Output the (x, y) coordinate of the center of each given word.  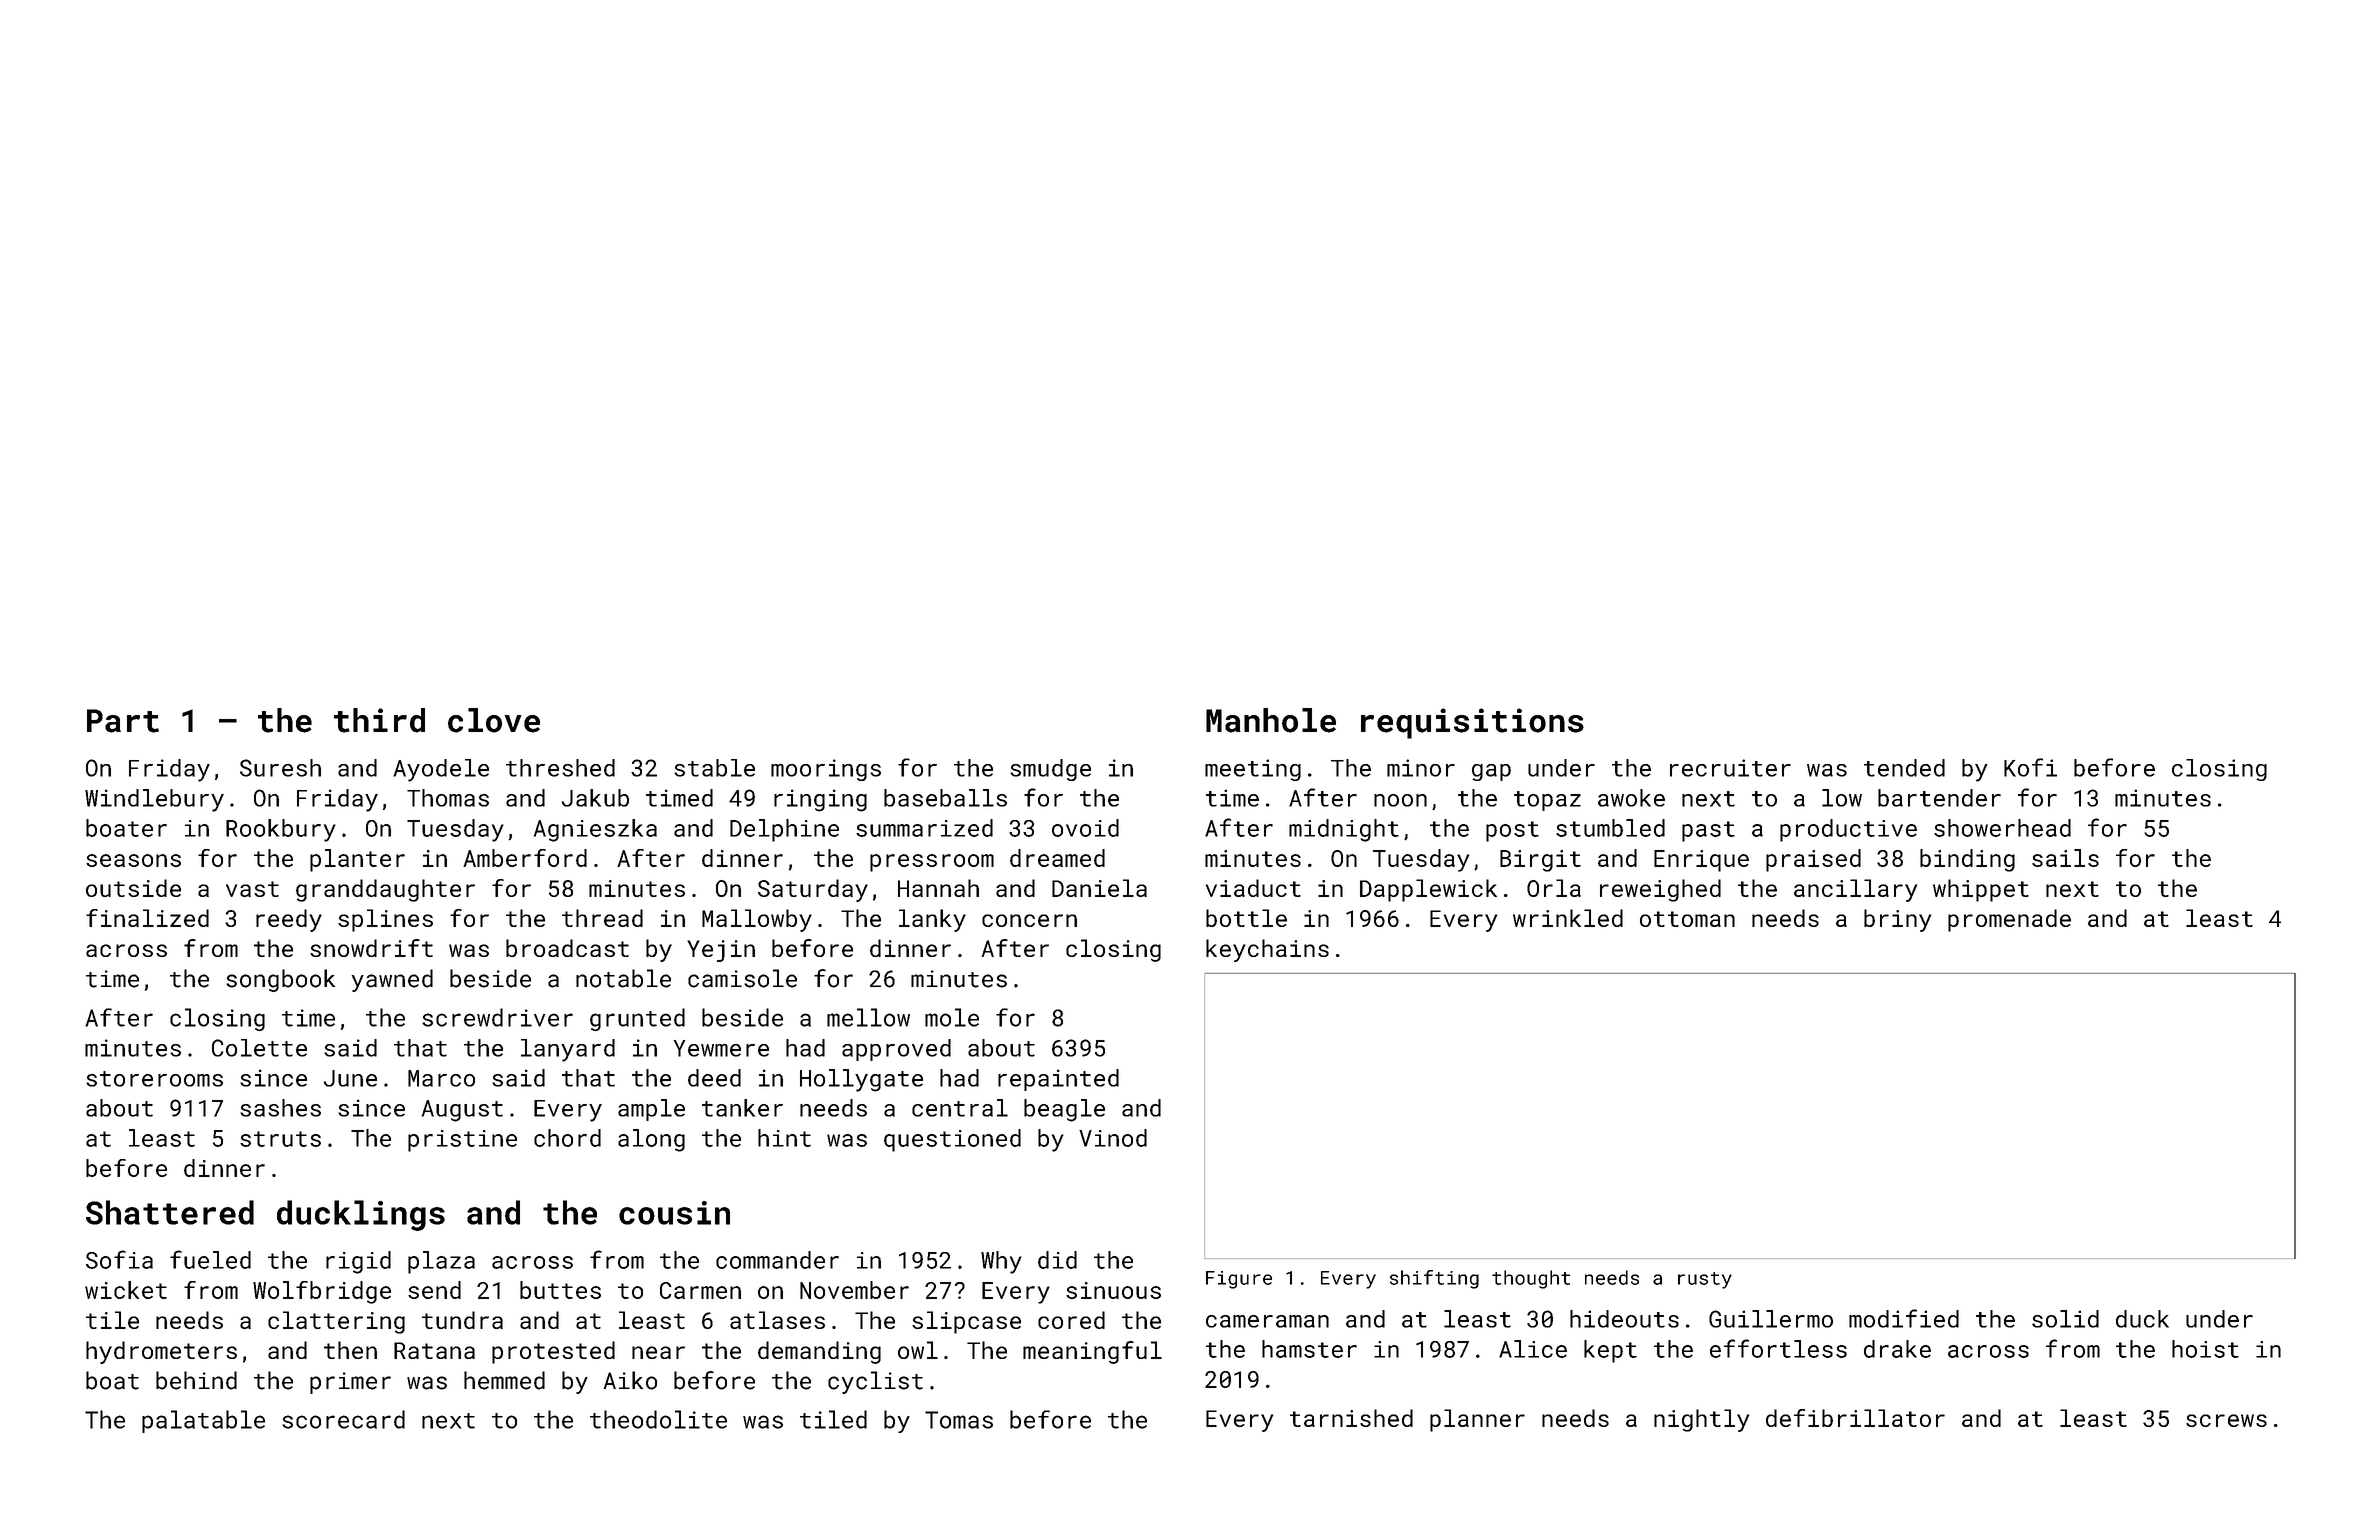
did (1057, 1260)
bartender (1939, 798)
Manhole (1271, 720)
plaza (441, 1262)
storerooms (154, 1079)
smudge (1050, 770)
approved (896, 1050)
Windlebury (154, 800)
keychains (1267, 950)
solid (2065, 1319)
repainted (1058, 1080)
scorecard (343, 1419)
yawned (392, 980)
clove (494, 720)
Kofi (2030, 767)
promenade (2009, 920)
